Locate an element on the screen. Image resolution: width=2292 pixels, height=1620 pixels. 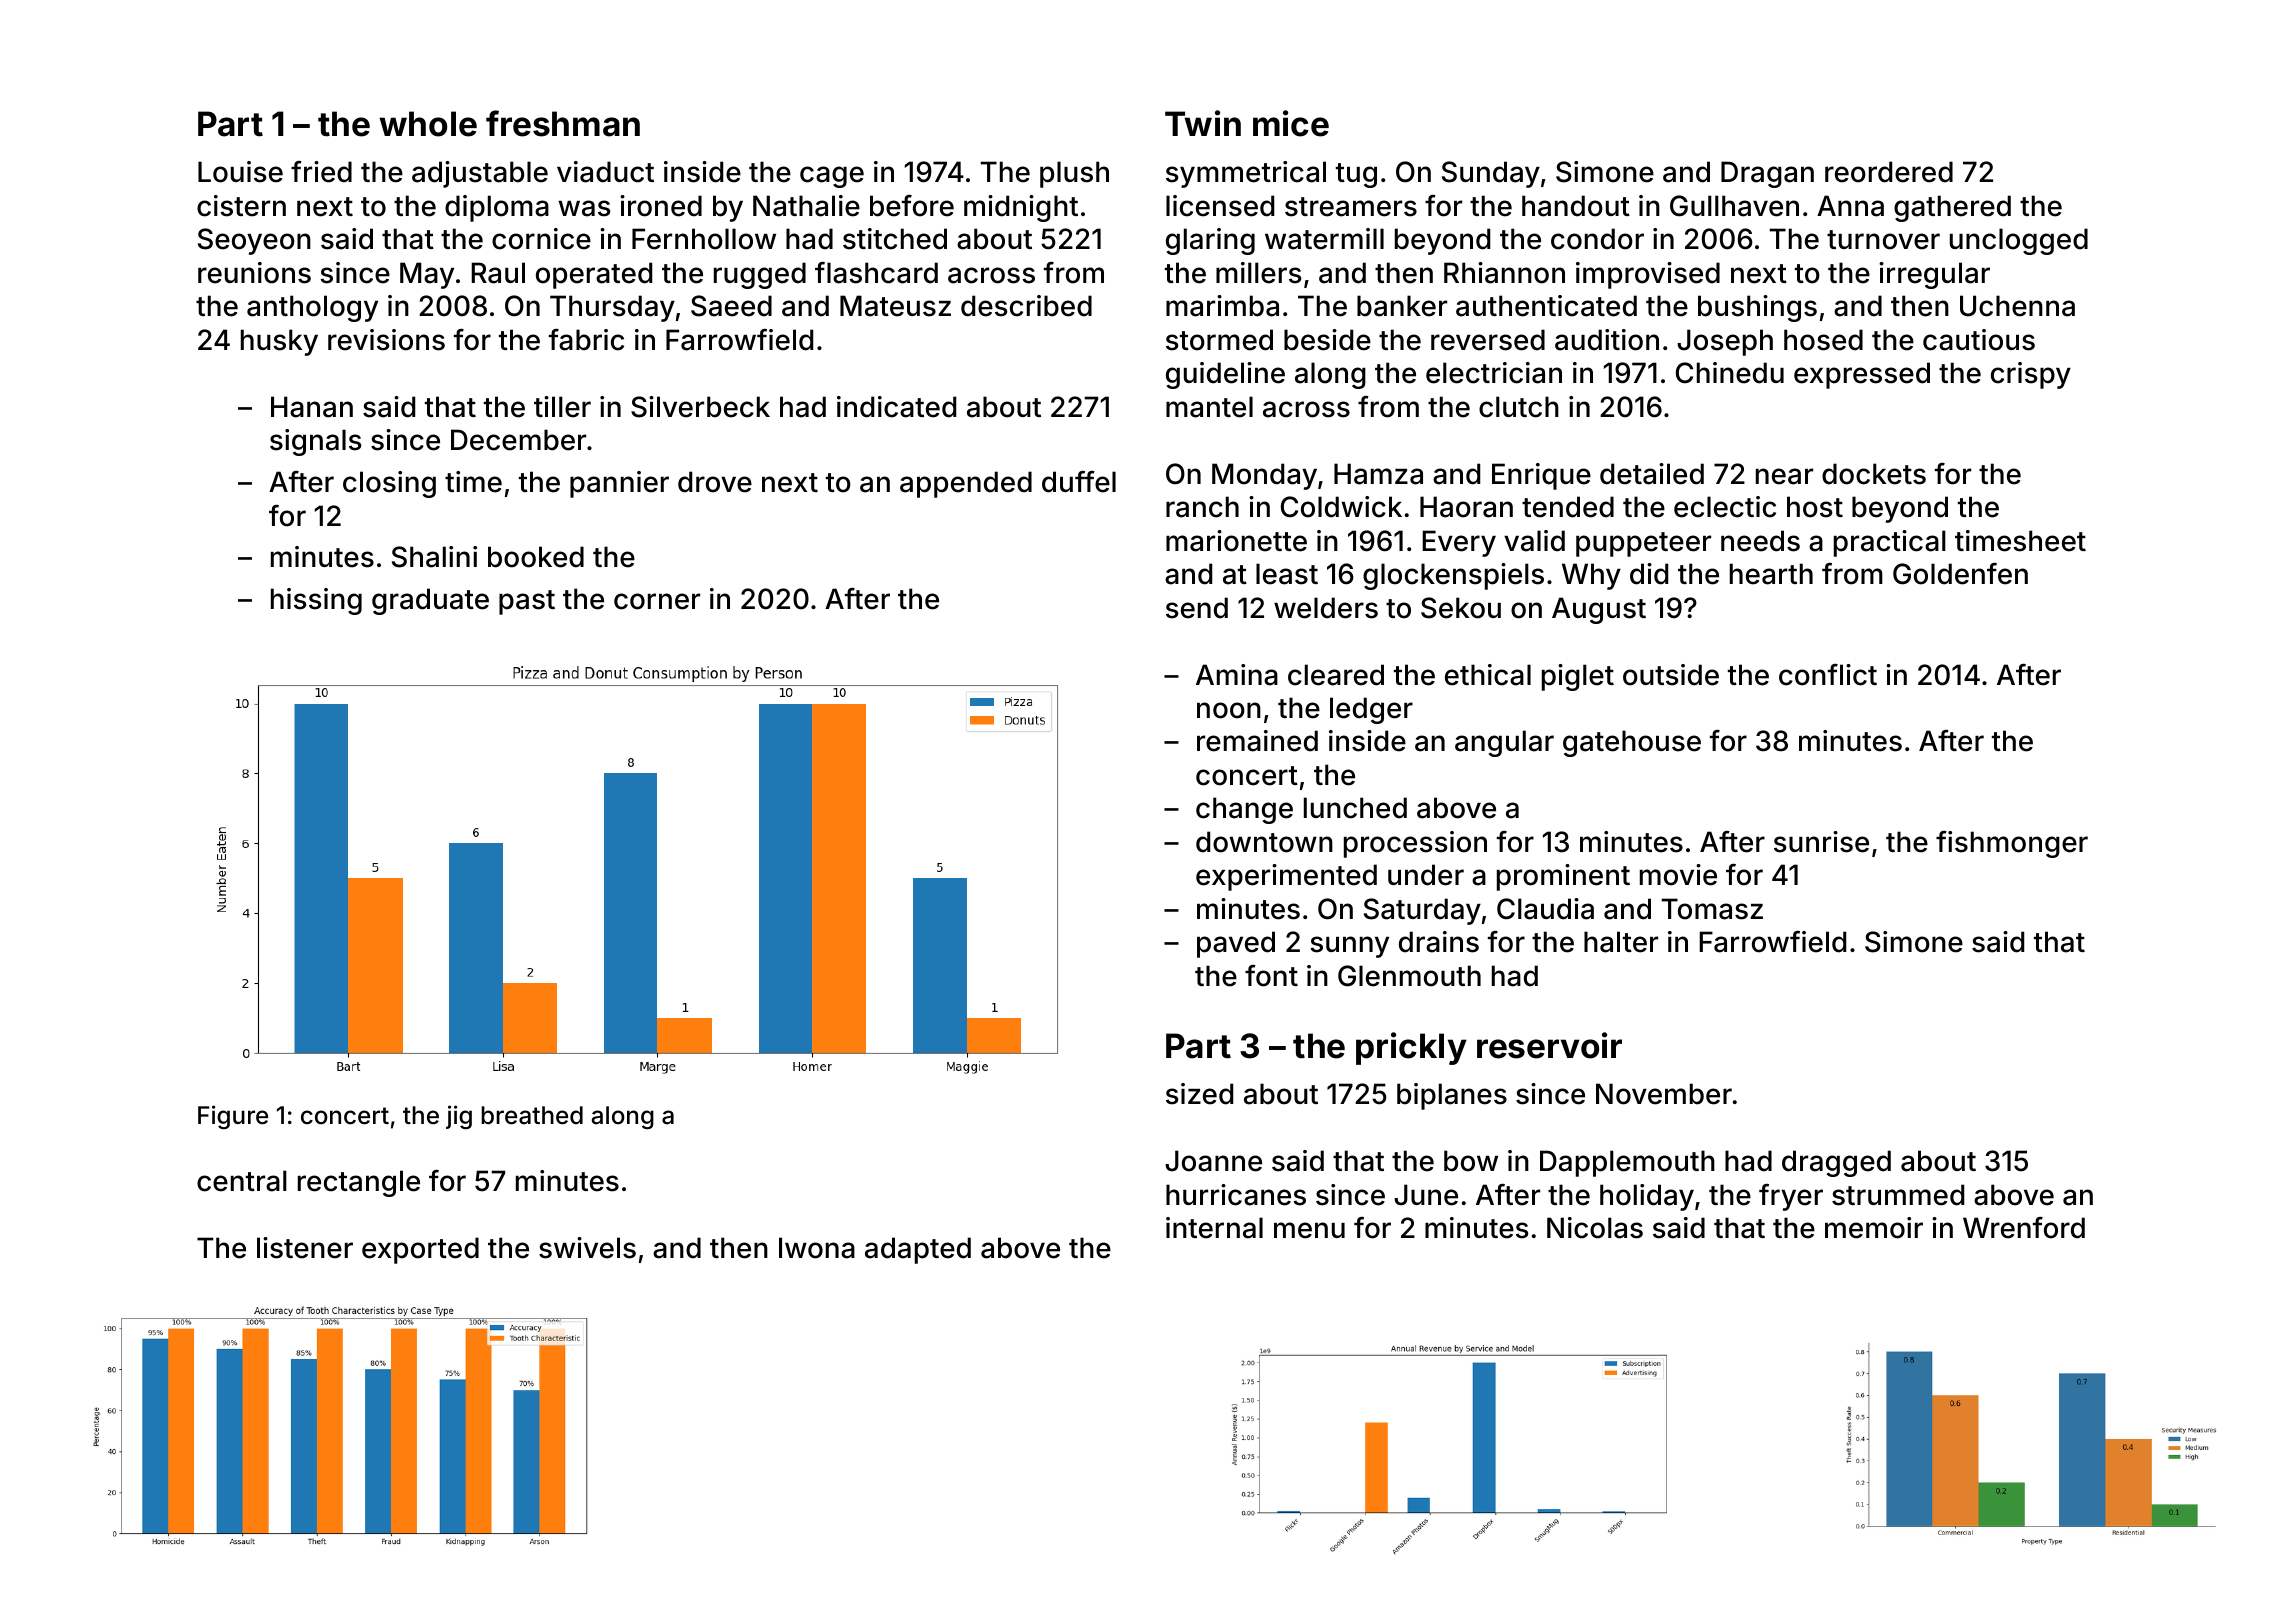
fishmonger is located at coordinates (2012, 844).
